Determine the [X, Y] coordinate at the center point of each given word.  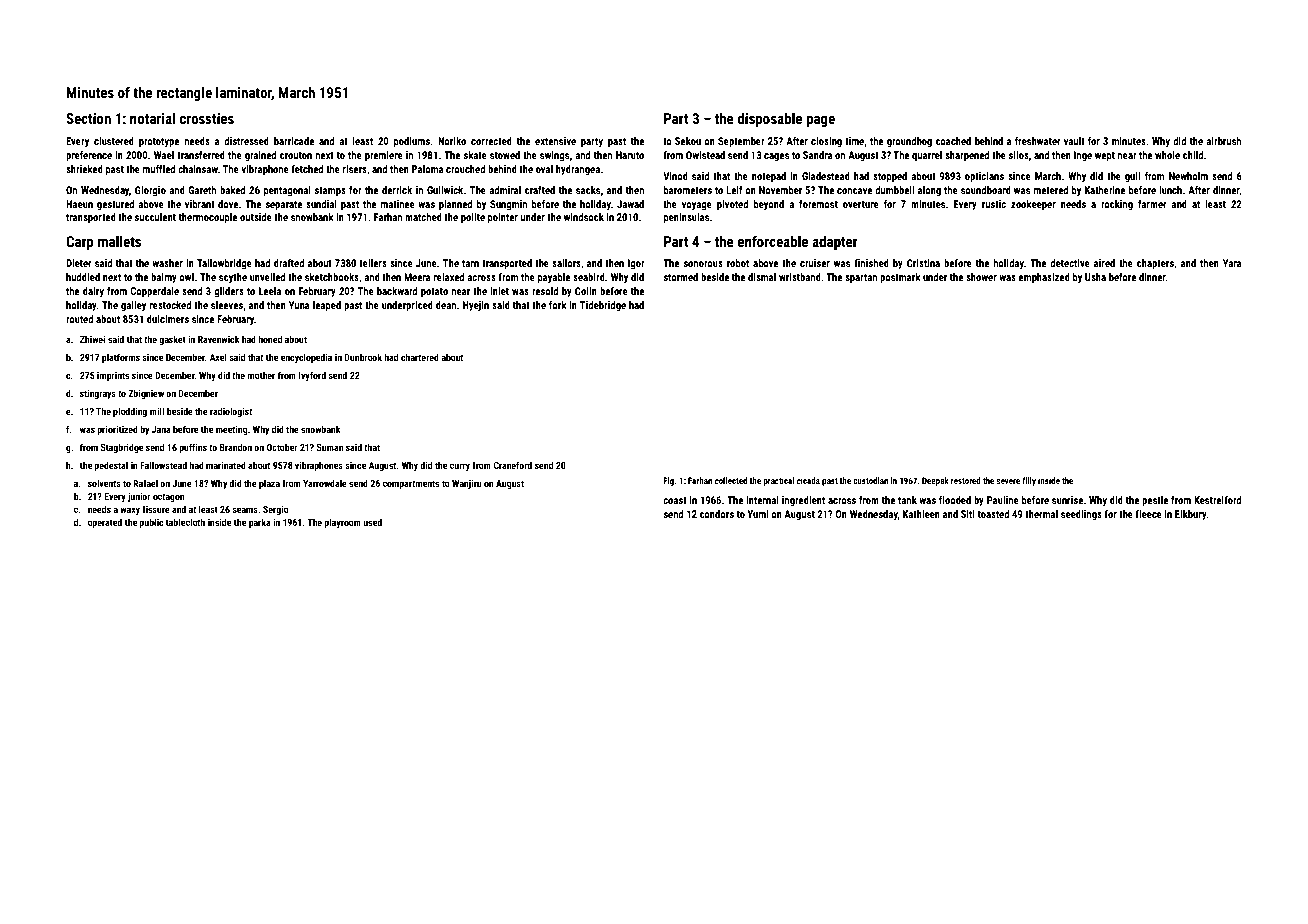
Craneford [512, 465]
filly [1029, 481]
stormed [680, 277]
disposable [769, 119]
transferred [201, 155]
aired [1104, 263]
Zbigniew [146, 394]
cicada [808, 480]
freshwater [1038, 141]
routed [79, 319]
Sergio [276, 510]
